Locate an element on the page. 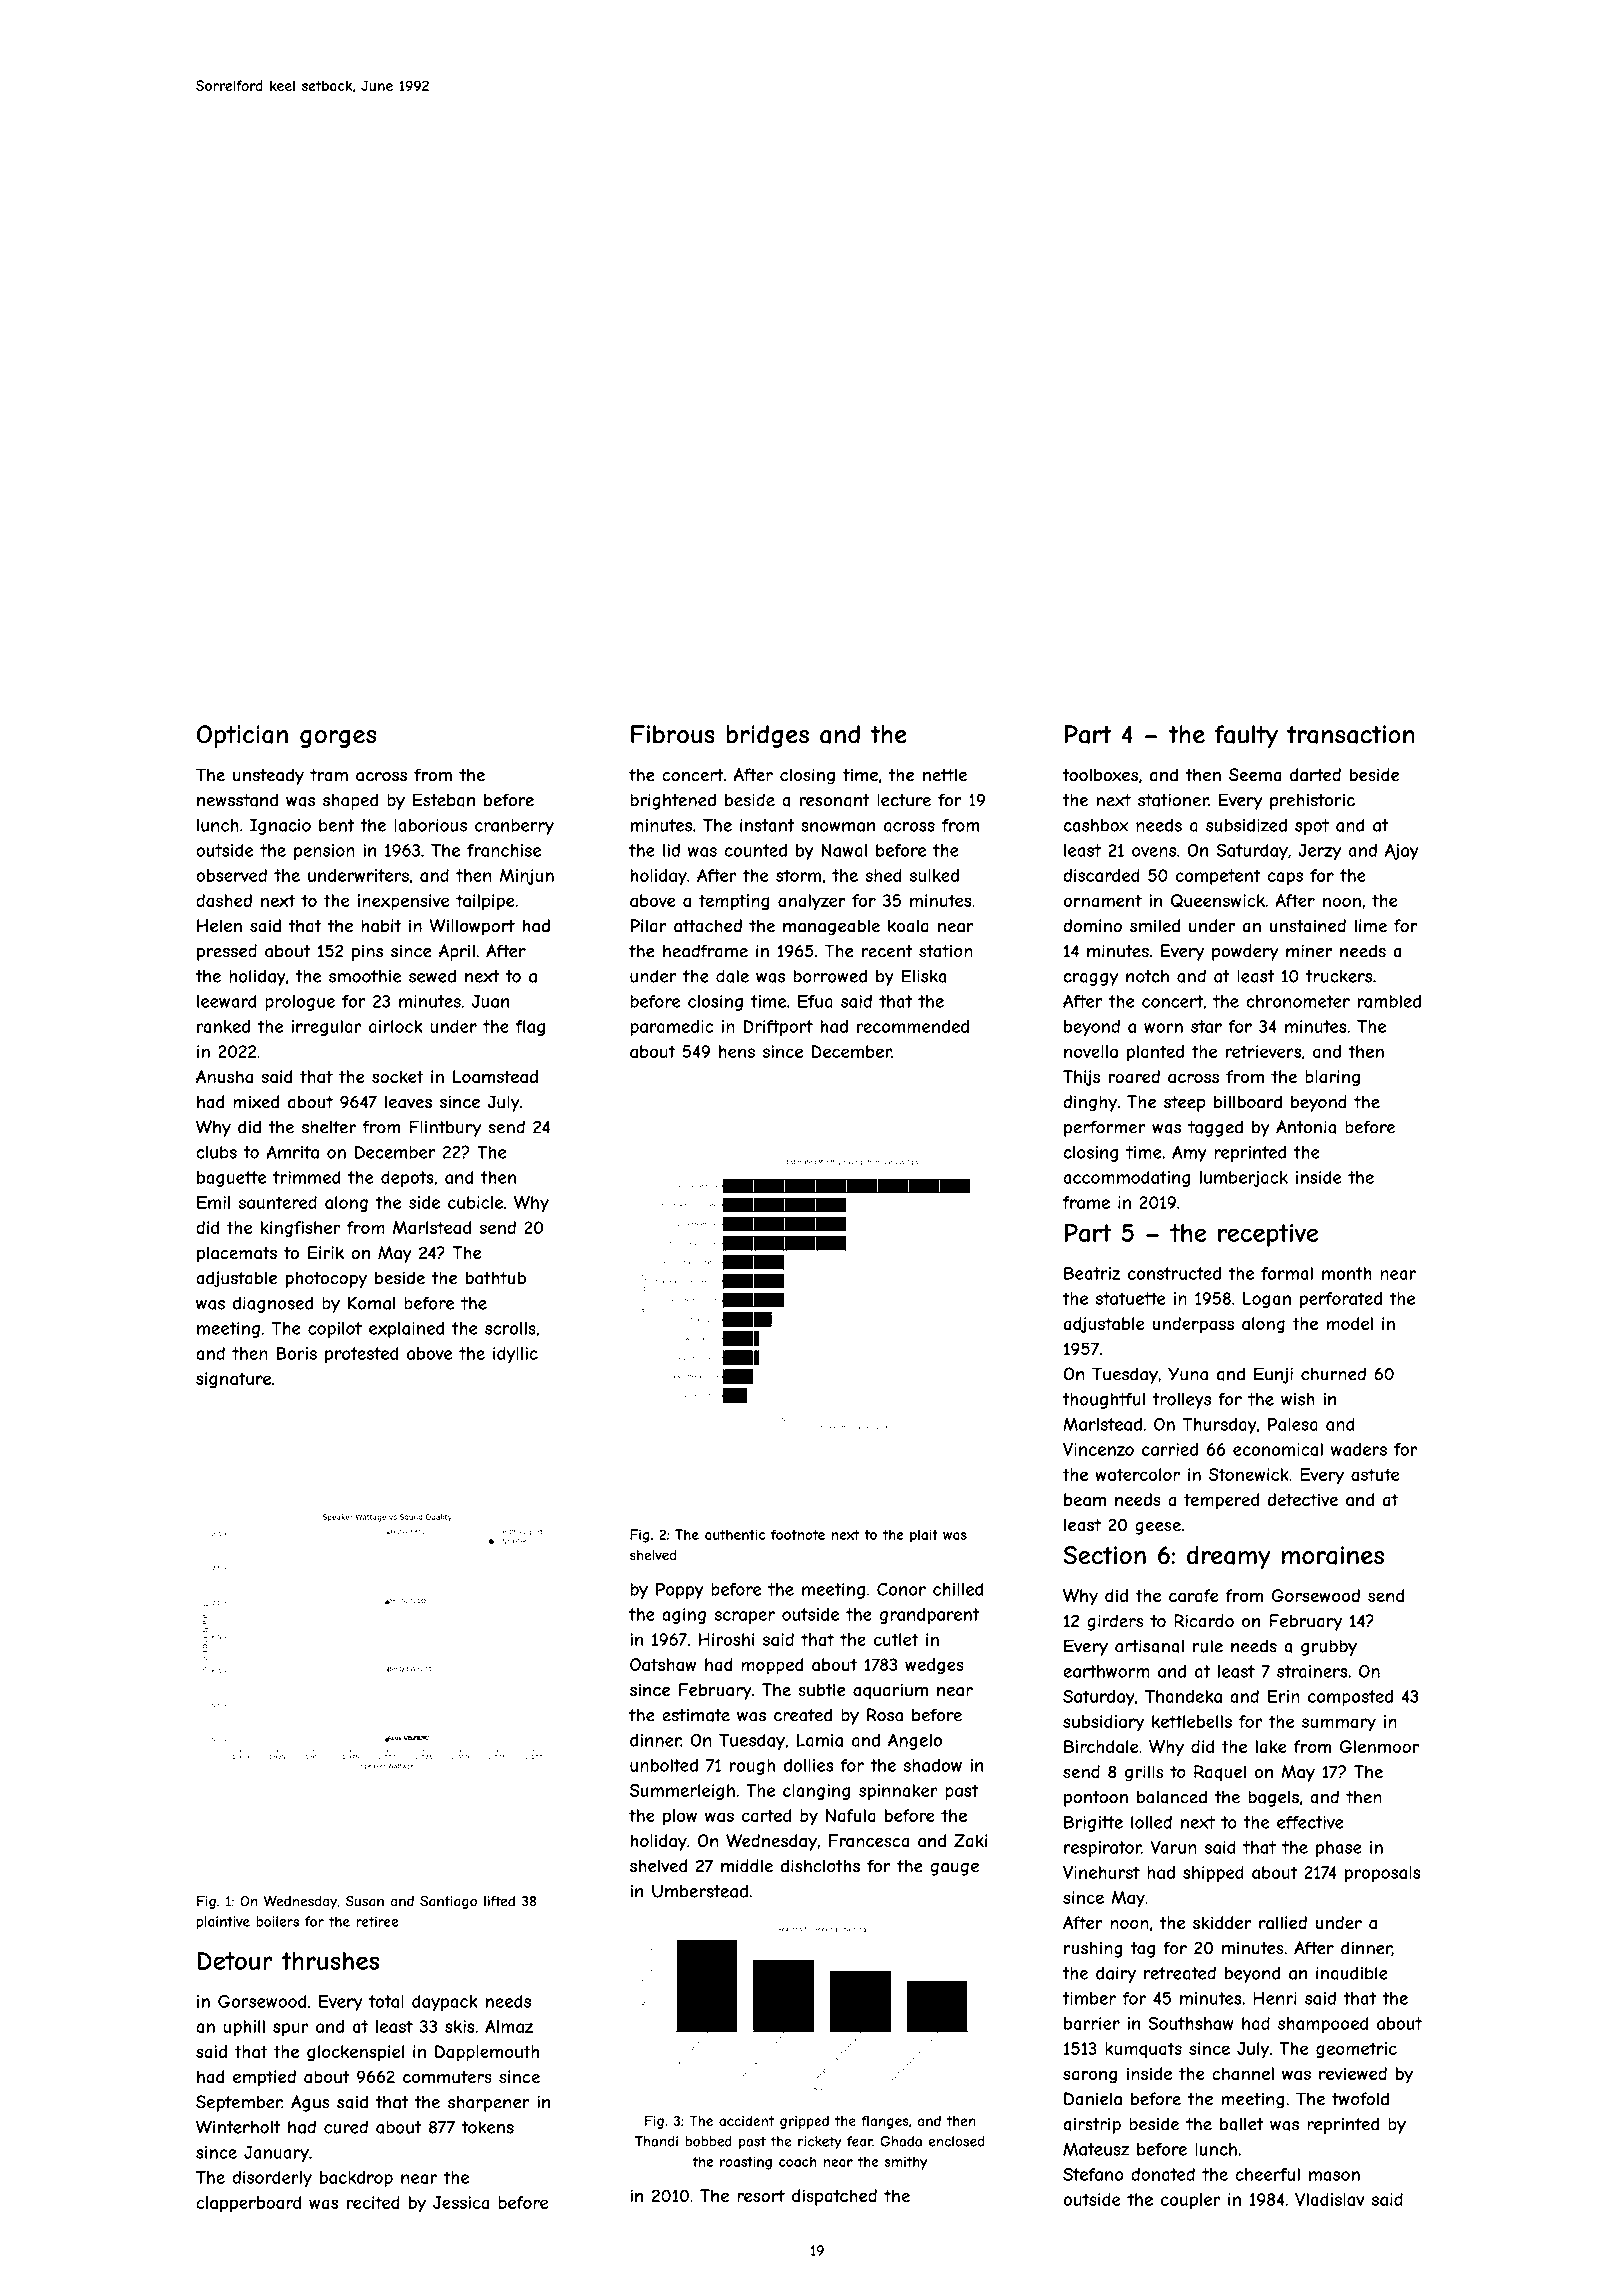 This document has width=1620, height=2292. dispatched is located at coordinates (834, 2197).
